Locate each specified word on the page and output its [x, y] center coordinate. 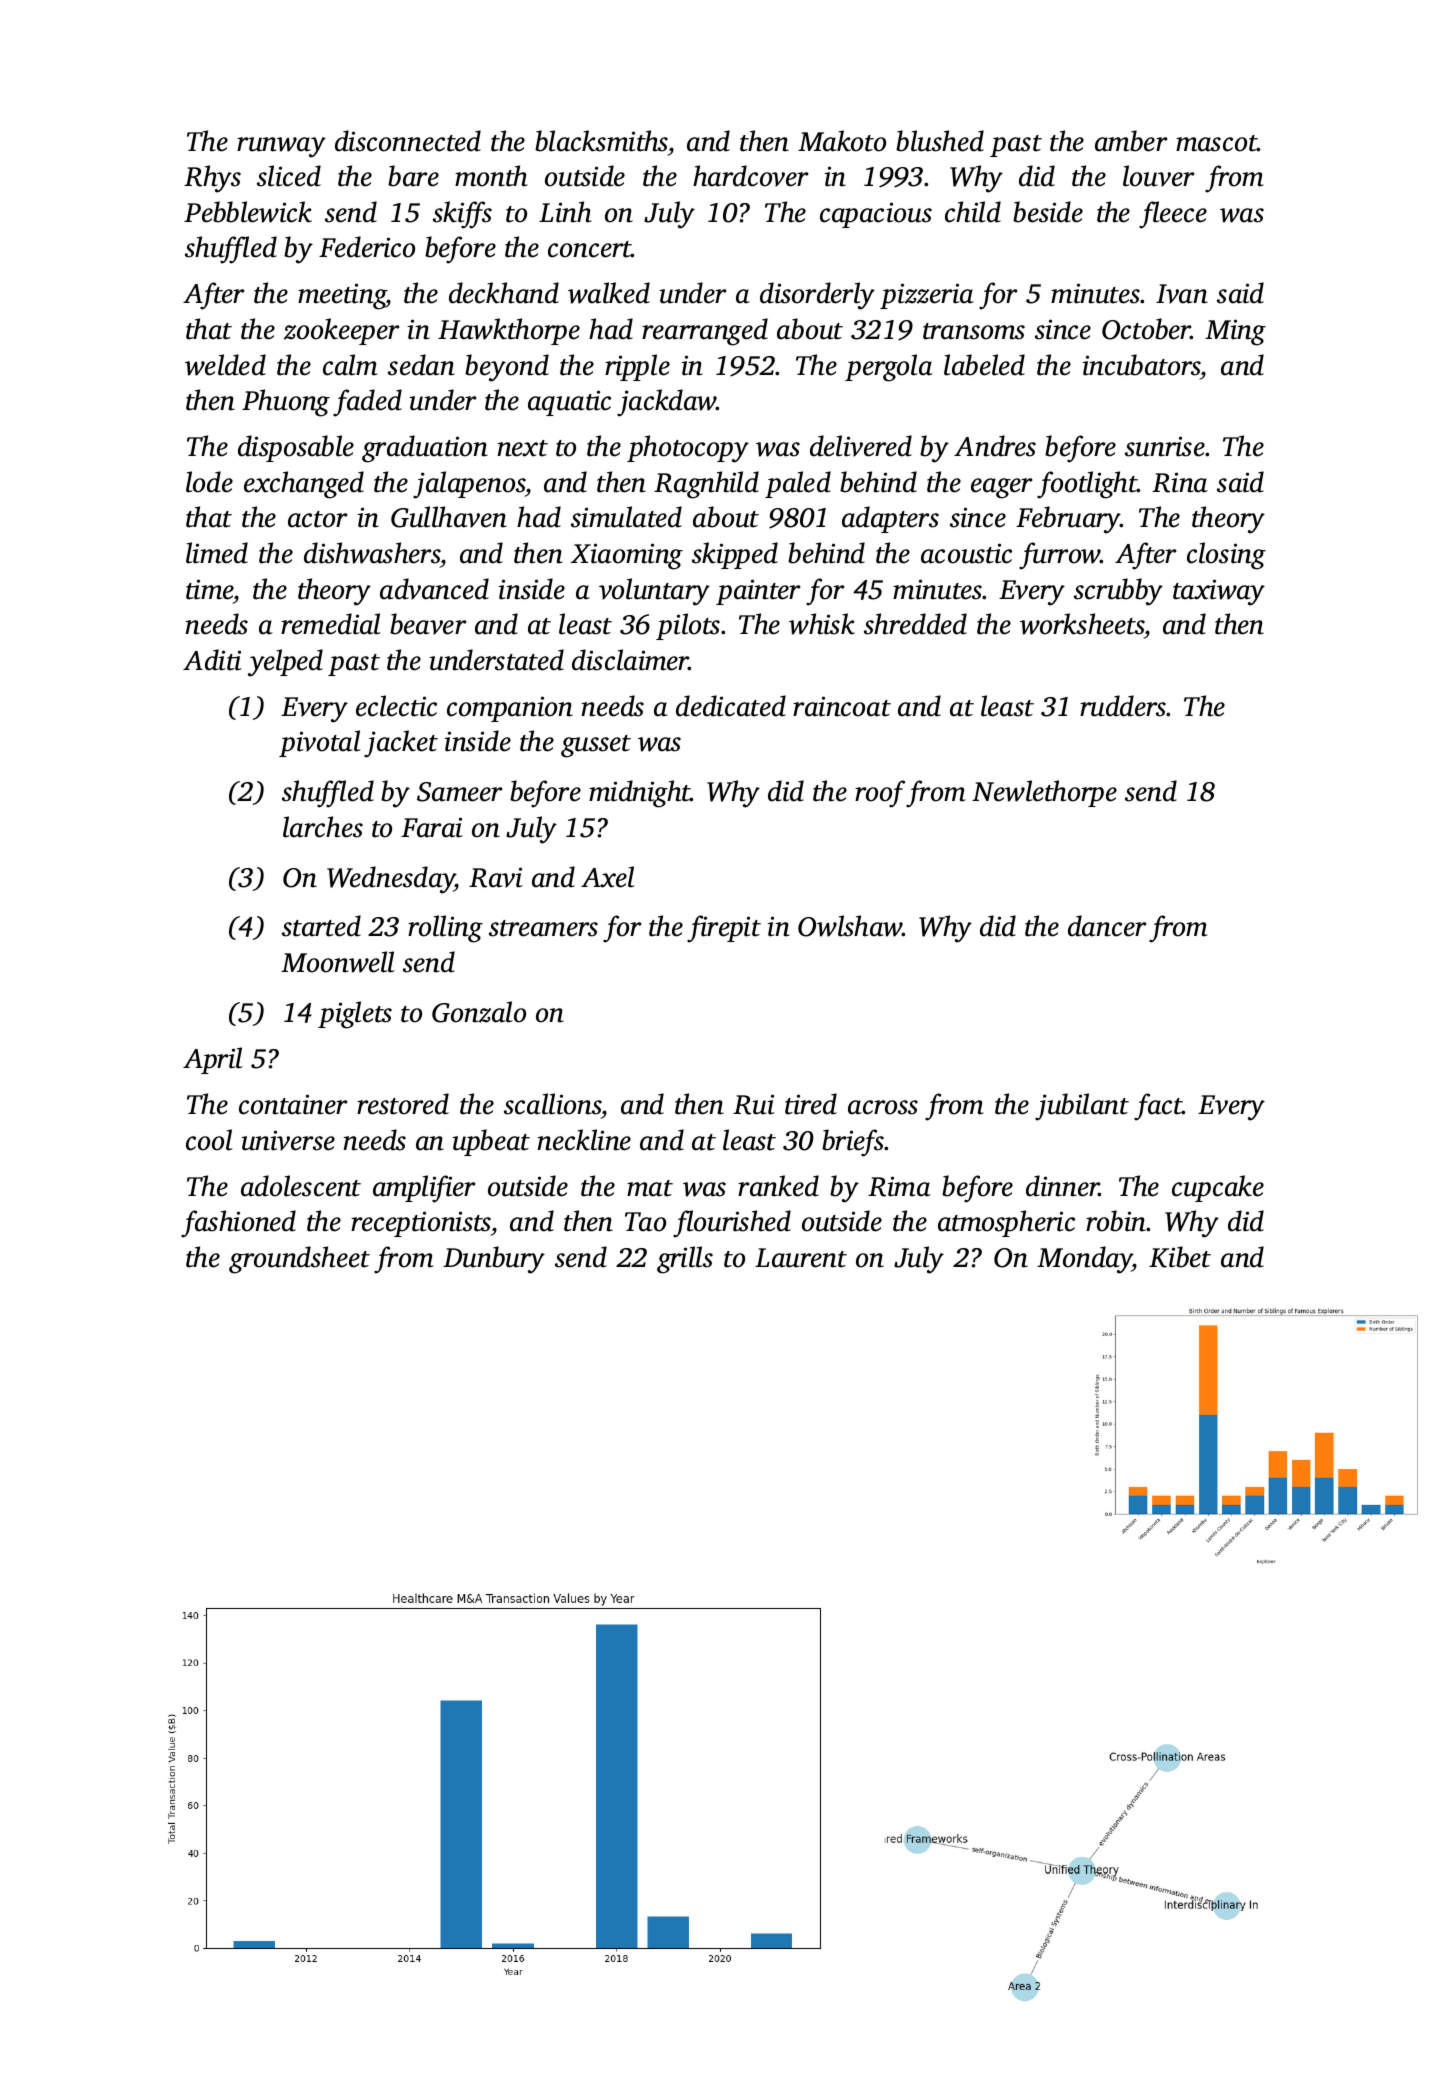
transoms [974, 331]
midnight [640, 794]
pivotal [319, 743]
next [522, 448]
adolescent [301, 1186]
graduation [425, 449]
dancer [1107, 926]
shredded [915, 624]
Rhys [212, 179]
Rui [754, 1104]
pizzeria [927, 296]
